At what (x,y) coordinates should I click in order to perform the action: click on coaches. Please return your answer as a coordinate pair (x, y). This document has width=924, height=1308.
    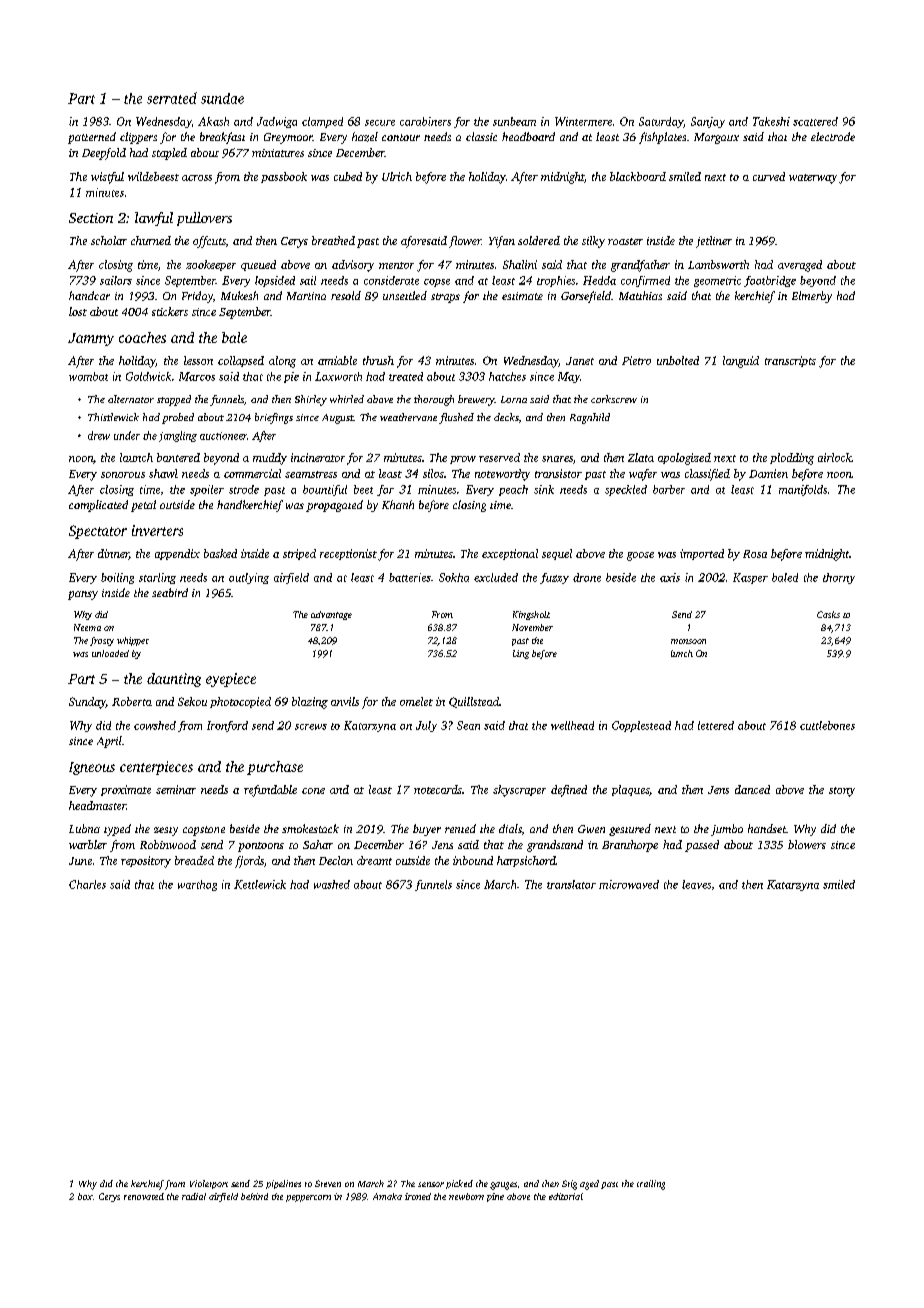
    Looking at the image, I should click on (142, 337).
